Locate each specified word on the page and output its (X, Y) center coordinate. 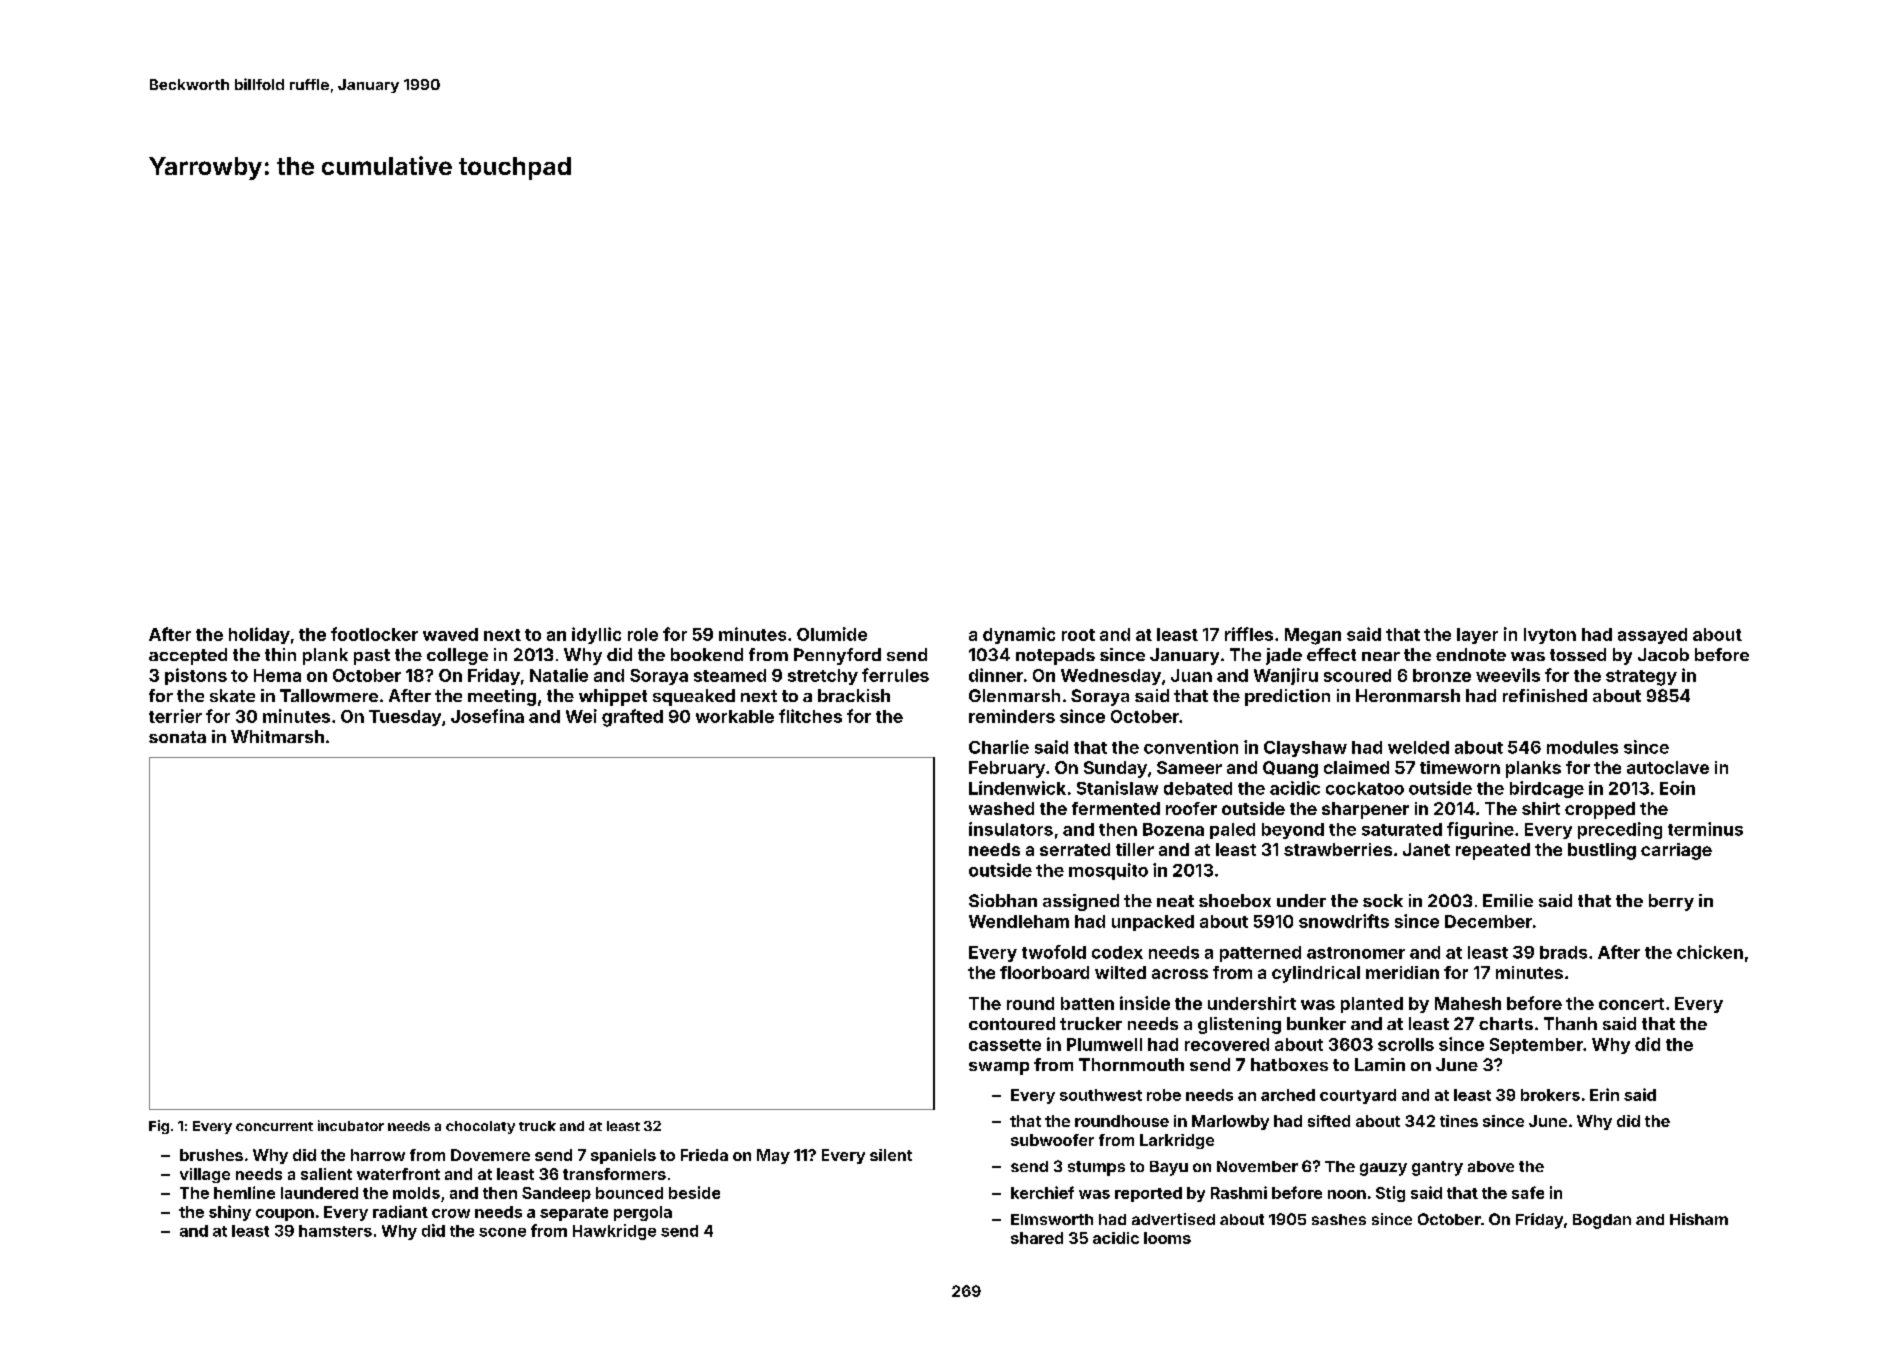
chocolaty (480, 1127)
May (773, 1156)
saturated (1402, 829)
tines (1459, 1121)
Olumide (832, 634)
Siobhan (1003, 900)
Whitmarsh (277, 736)
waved (450, 634)
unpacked (1153, 923)
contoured (1012, 1023)
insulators (1011, 829)
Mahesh (1468, 1003)
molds (416, 1193)
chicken (1710, 952)
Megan (1313, 636)
